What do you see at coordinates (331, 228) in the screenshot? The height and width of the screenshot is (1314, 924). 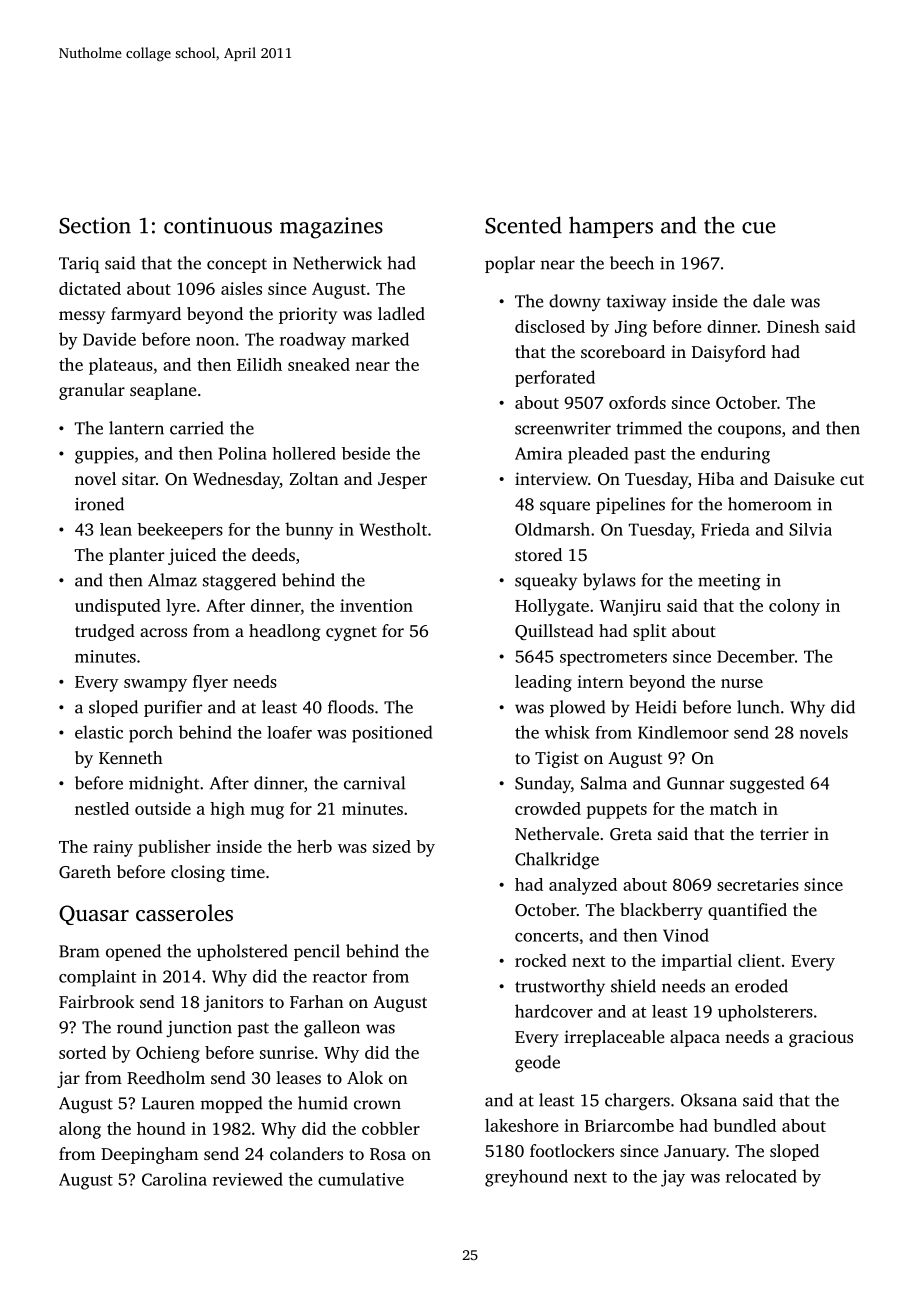 I see `magazines` at bounding box center [331, 228].
